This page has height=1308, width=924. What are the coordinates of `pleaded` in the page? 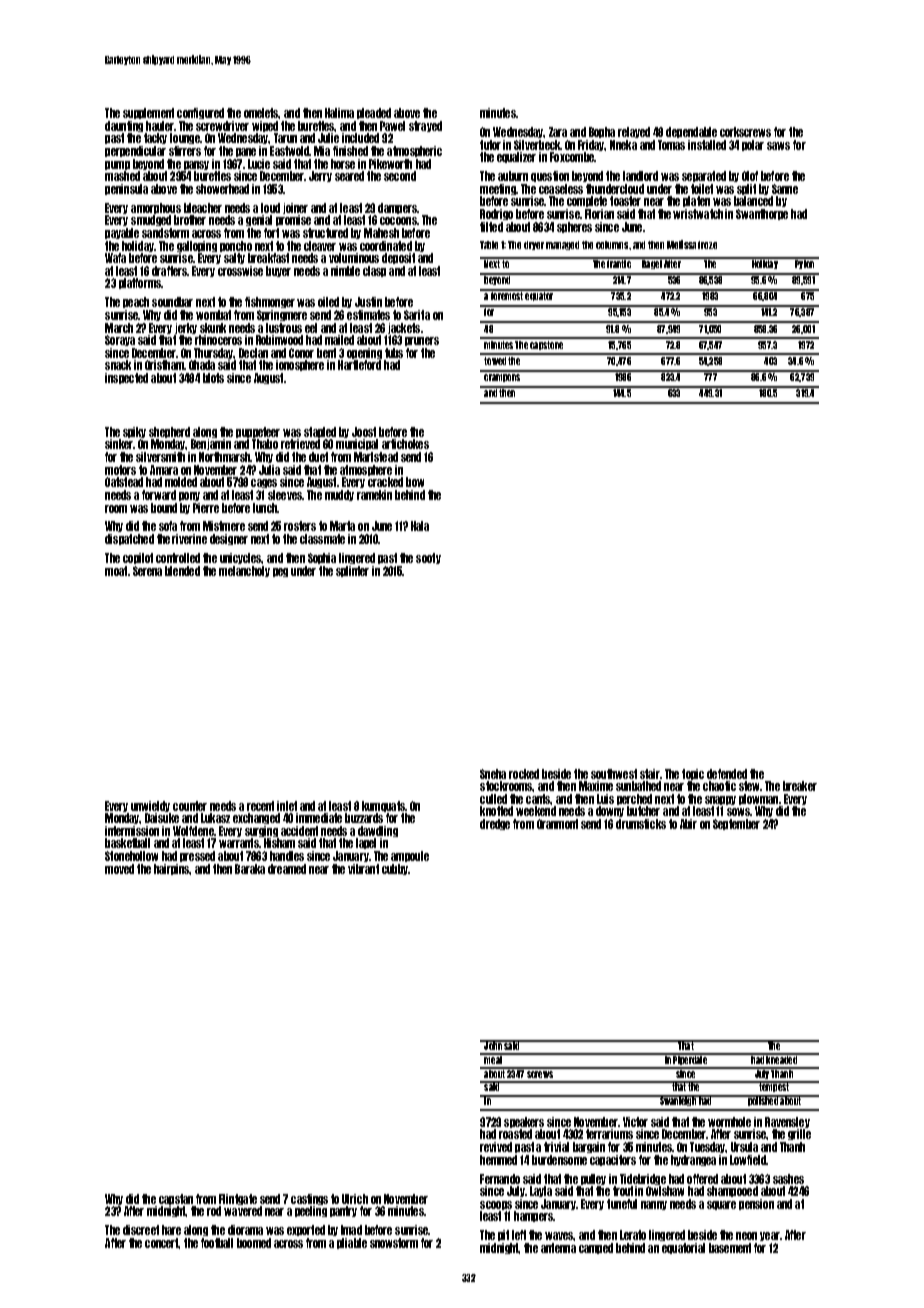 It's located at (374, 113).
